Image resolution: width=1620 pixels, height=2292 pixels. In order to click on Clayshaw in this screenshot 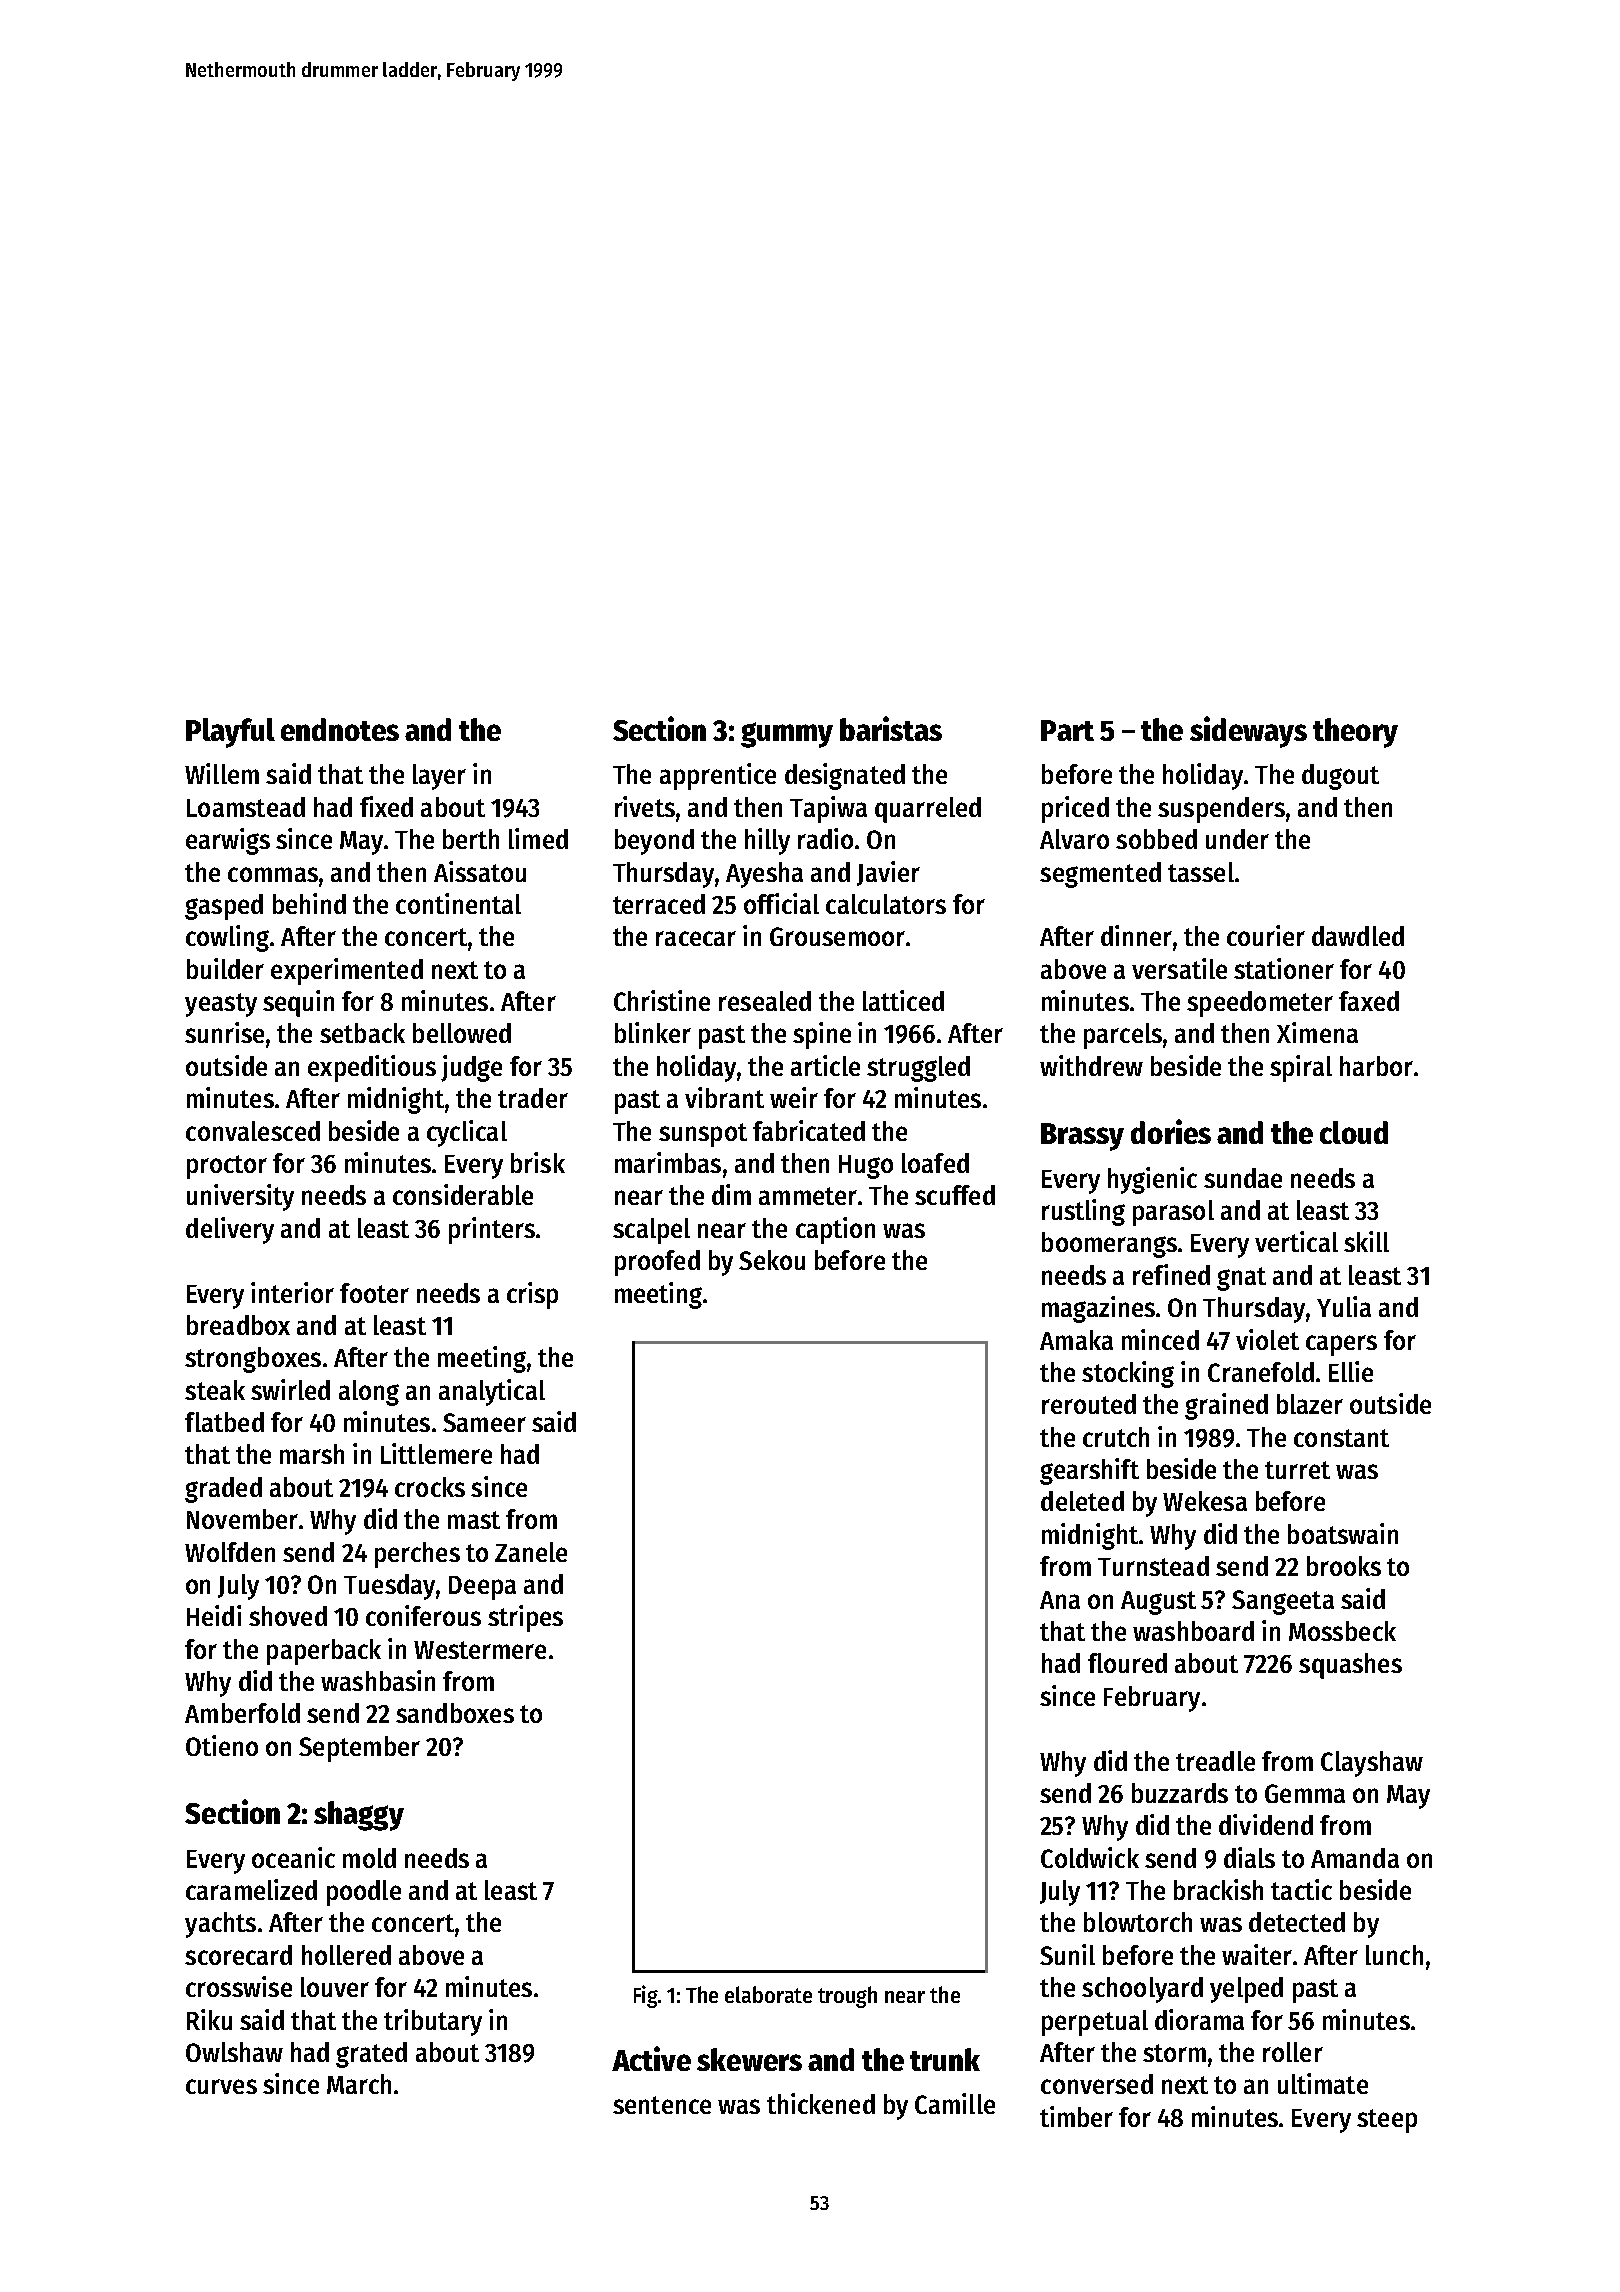, I will do `click(1372, 1764)`.
